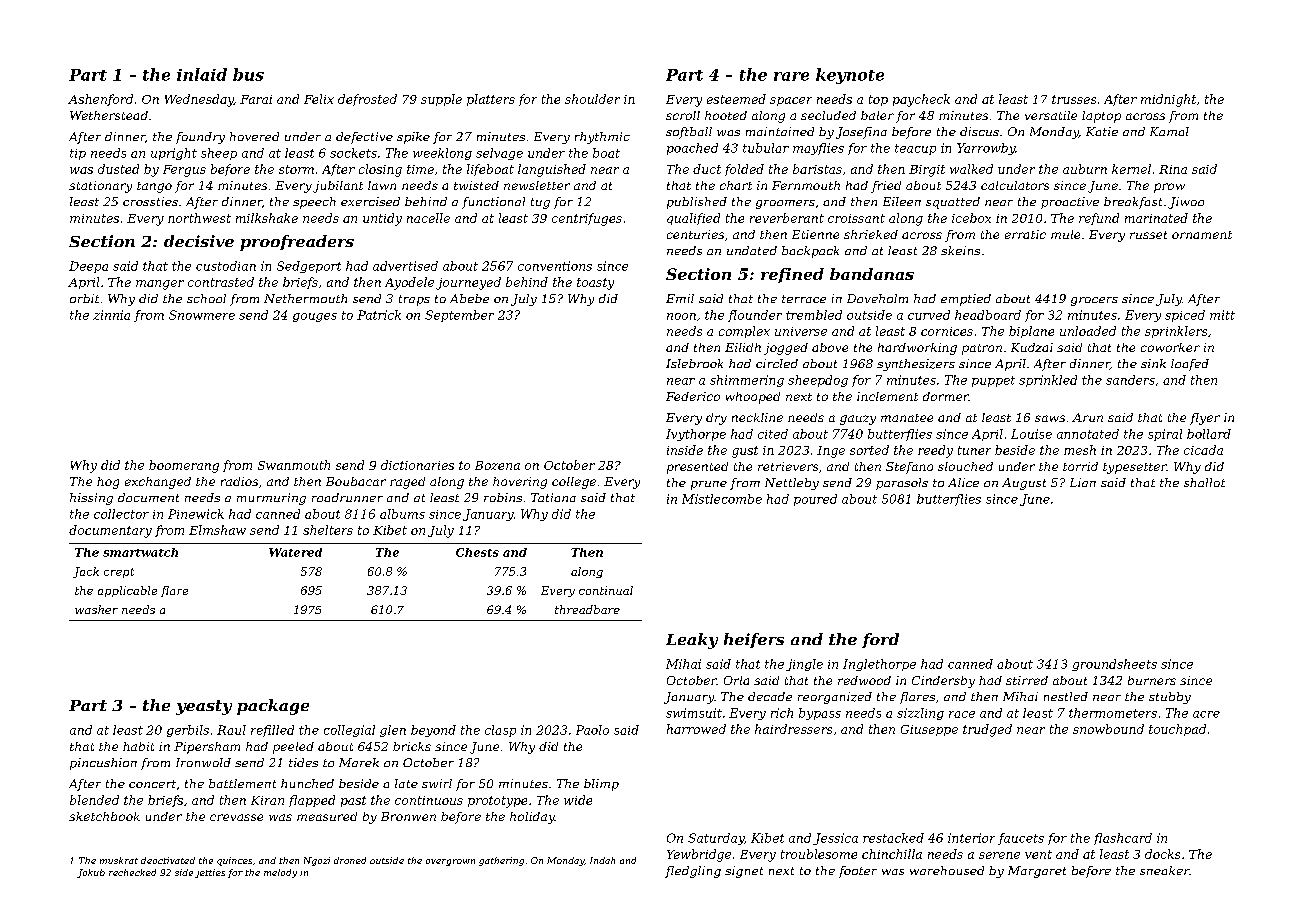 The image size is (1308, 924). I want to click on shelters, so click(328, 530).
